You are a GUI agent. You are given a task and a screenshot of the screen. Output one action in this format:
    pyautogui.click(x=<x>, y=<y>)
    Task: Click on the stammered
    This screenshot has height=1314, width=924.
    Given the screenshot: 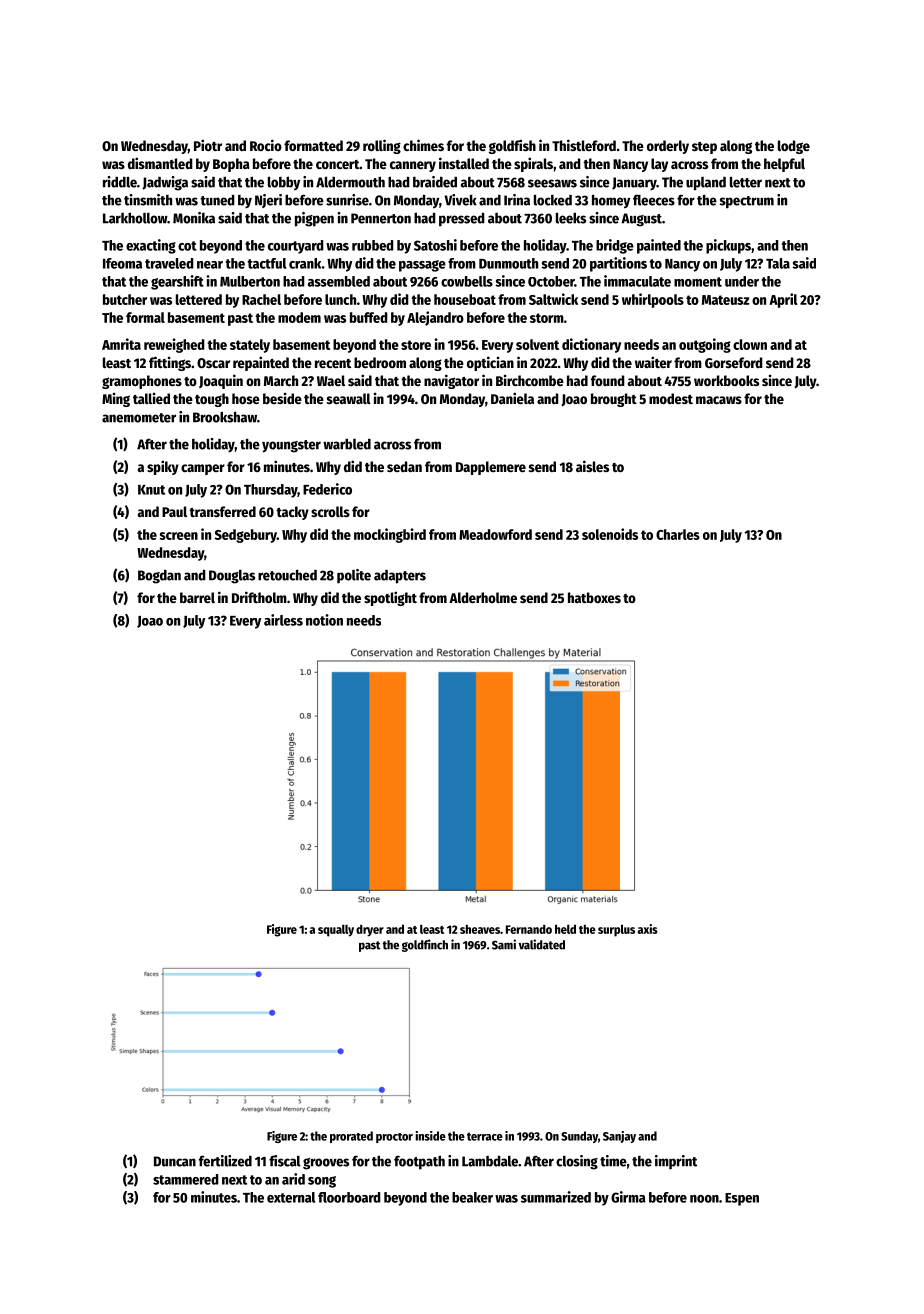 What is the action you would take?
    pyautogui.click(x=186, y=1179)
